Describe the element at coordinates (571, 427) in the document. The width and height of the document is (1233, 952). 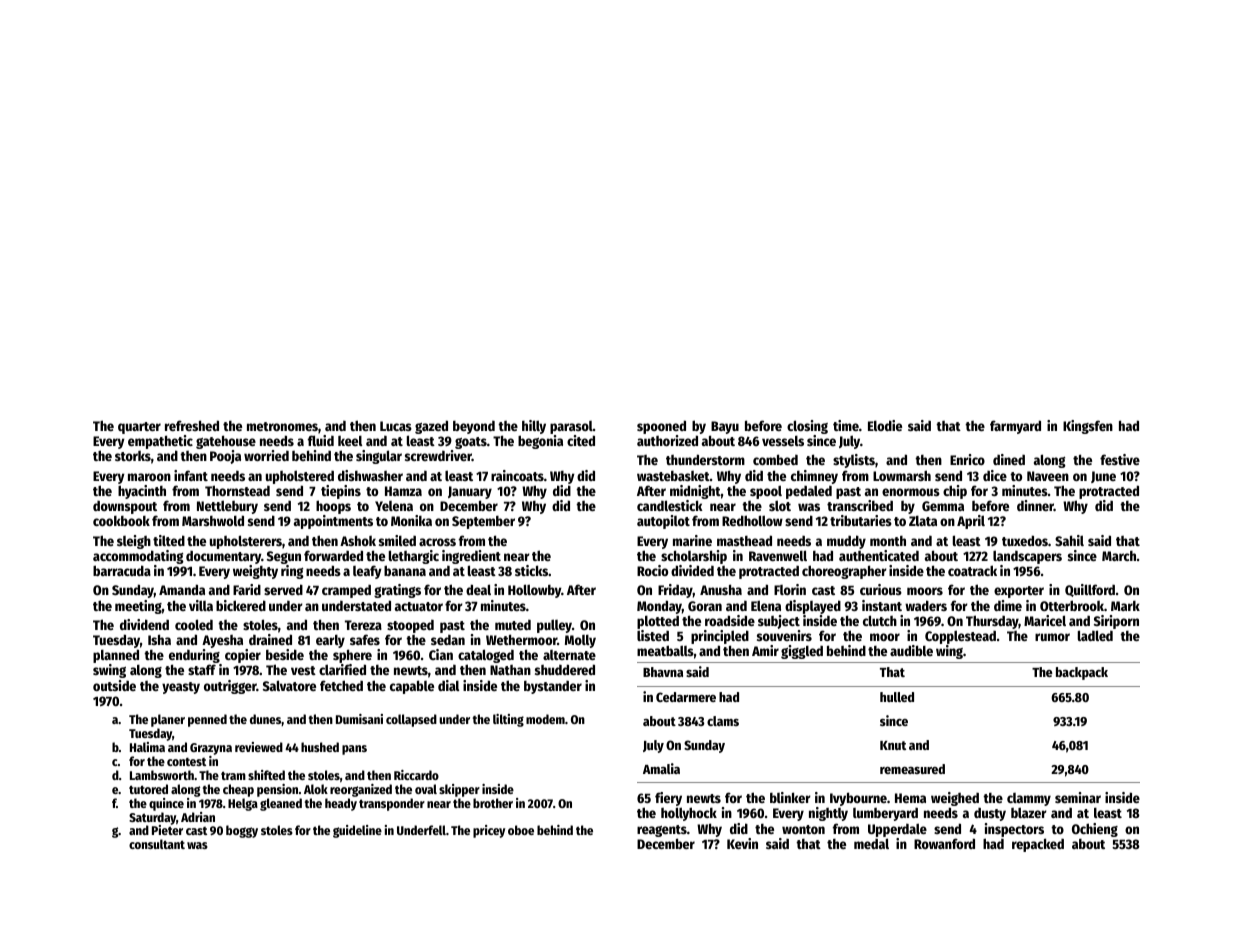
I see `parasol` at that location.
